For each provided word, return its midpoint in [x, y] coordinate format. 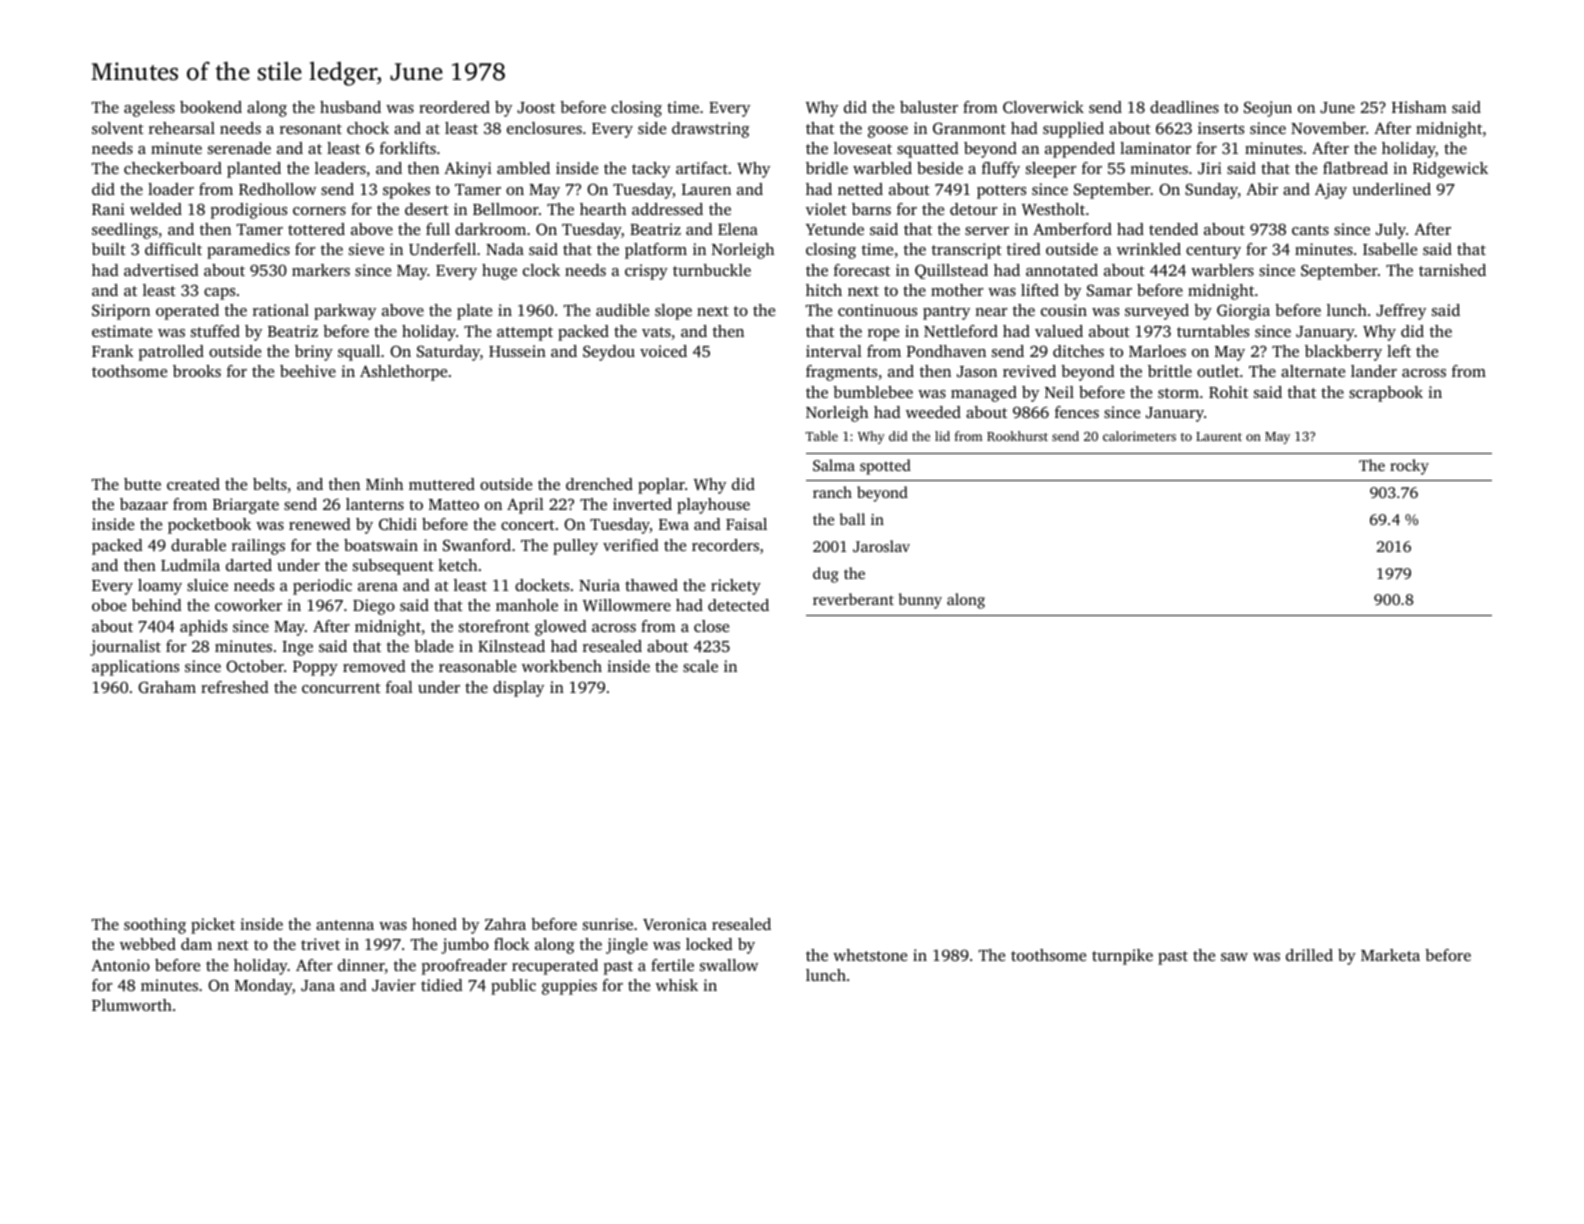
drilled [1309, 955]
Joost [536, 107]
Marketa [1390, 955]
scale [700, 666]
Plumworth [132, 1005]
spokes [406, 191]
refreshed [235, 687]
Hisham [1419, 107]
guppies [569, 987]
